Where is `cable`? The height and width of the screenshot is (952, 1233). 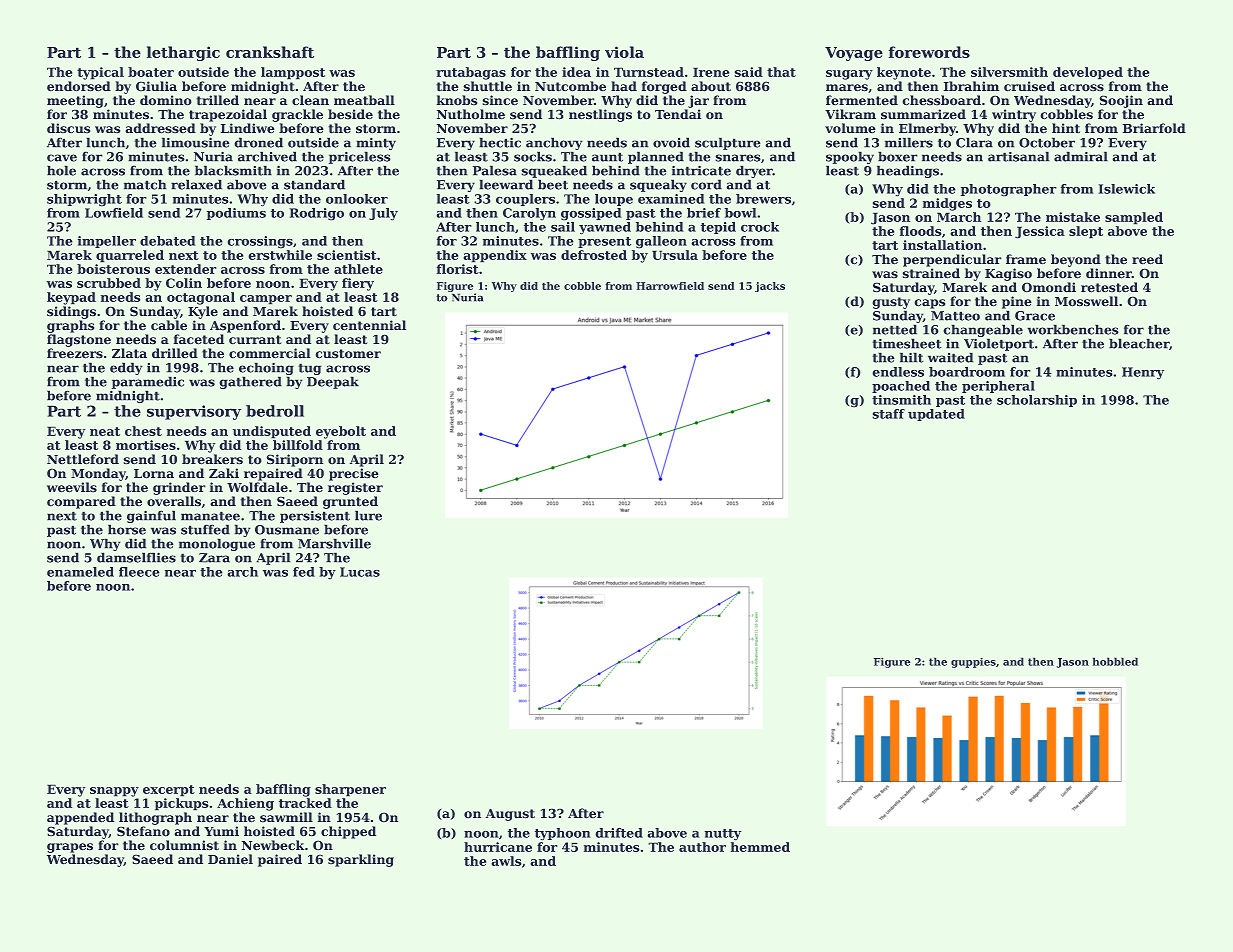 cable is located at coordinates (169, 325).
